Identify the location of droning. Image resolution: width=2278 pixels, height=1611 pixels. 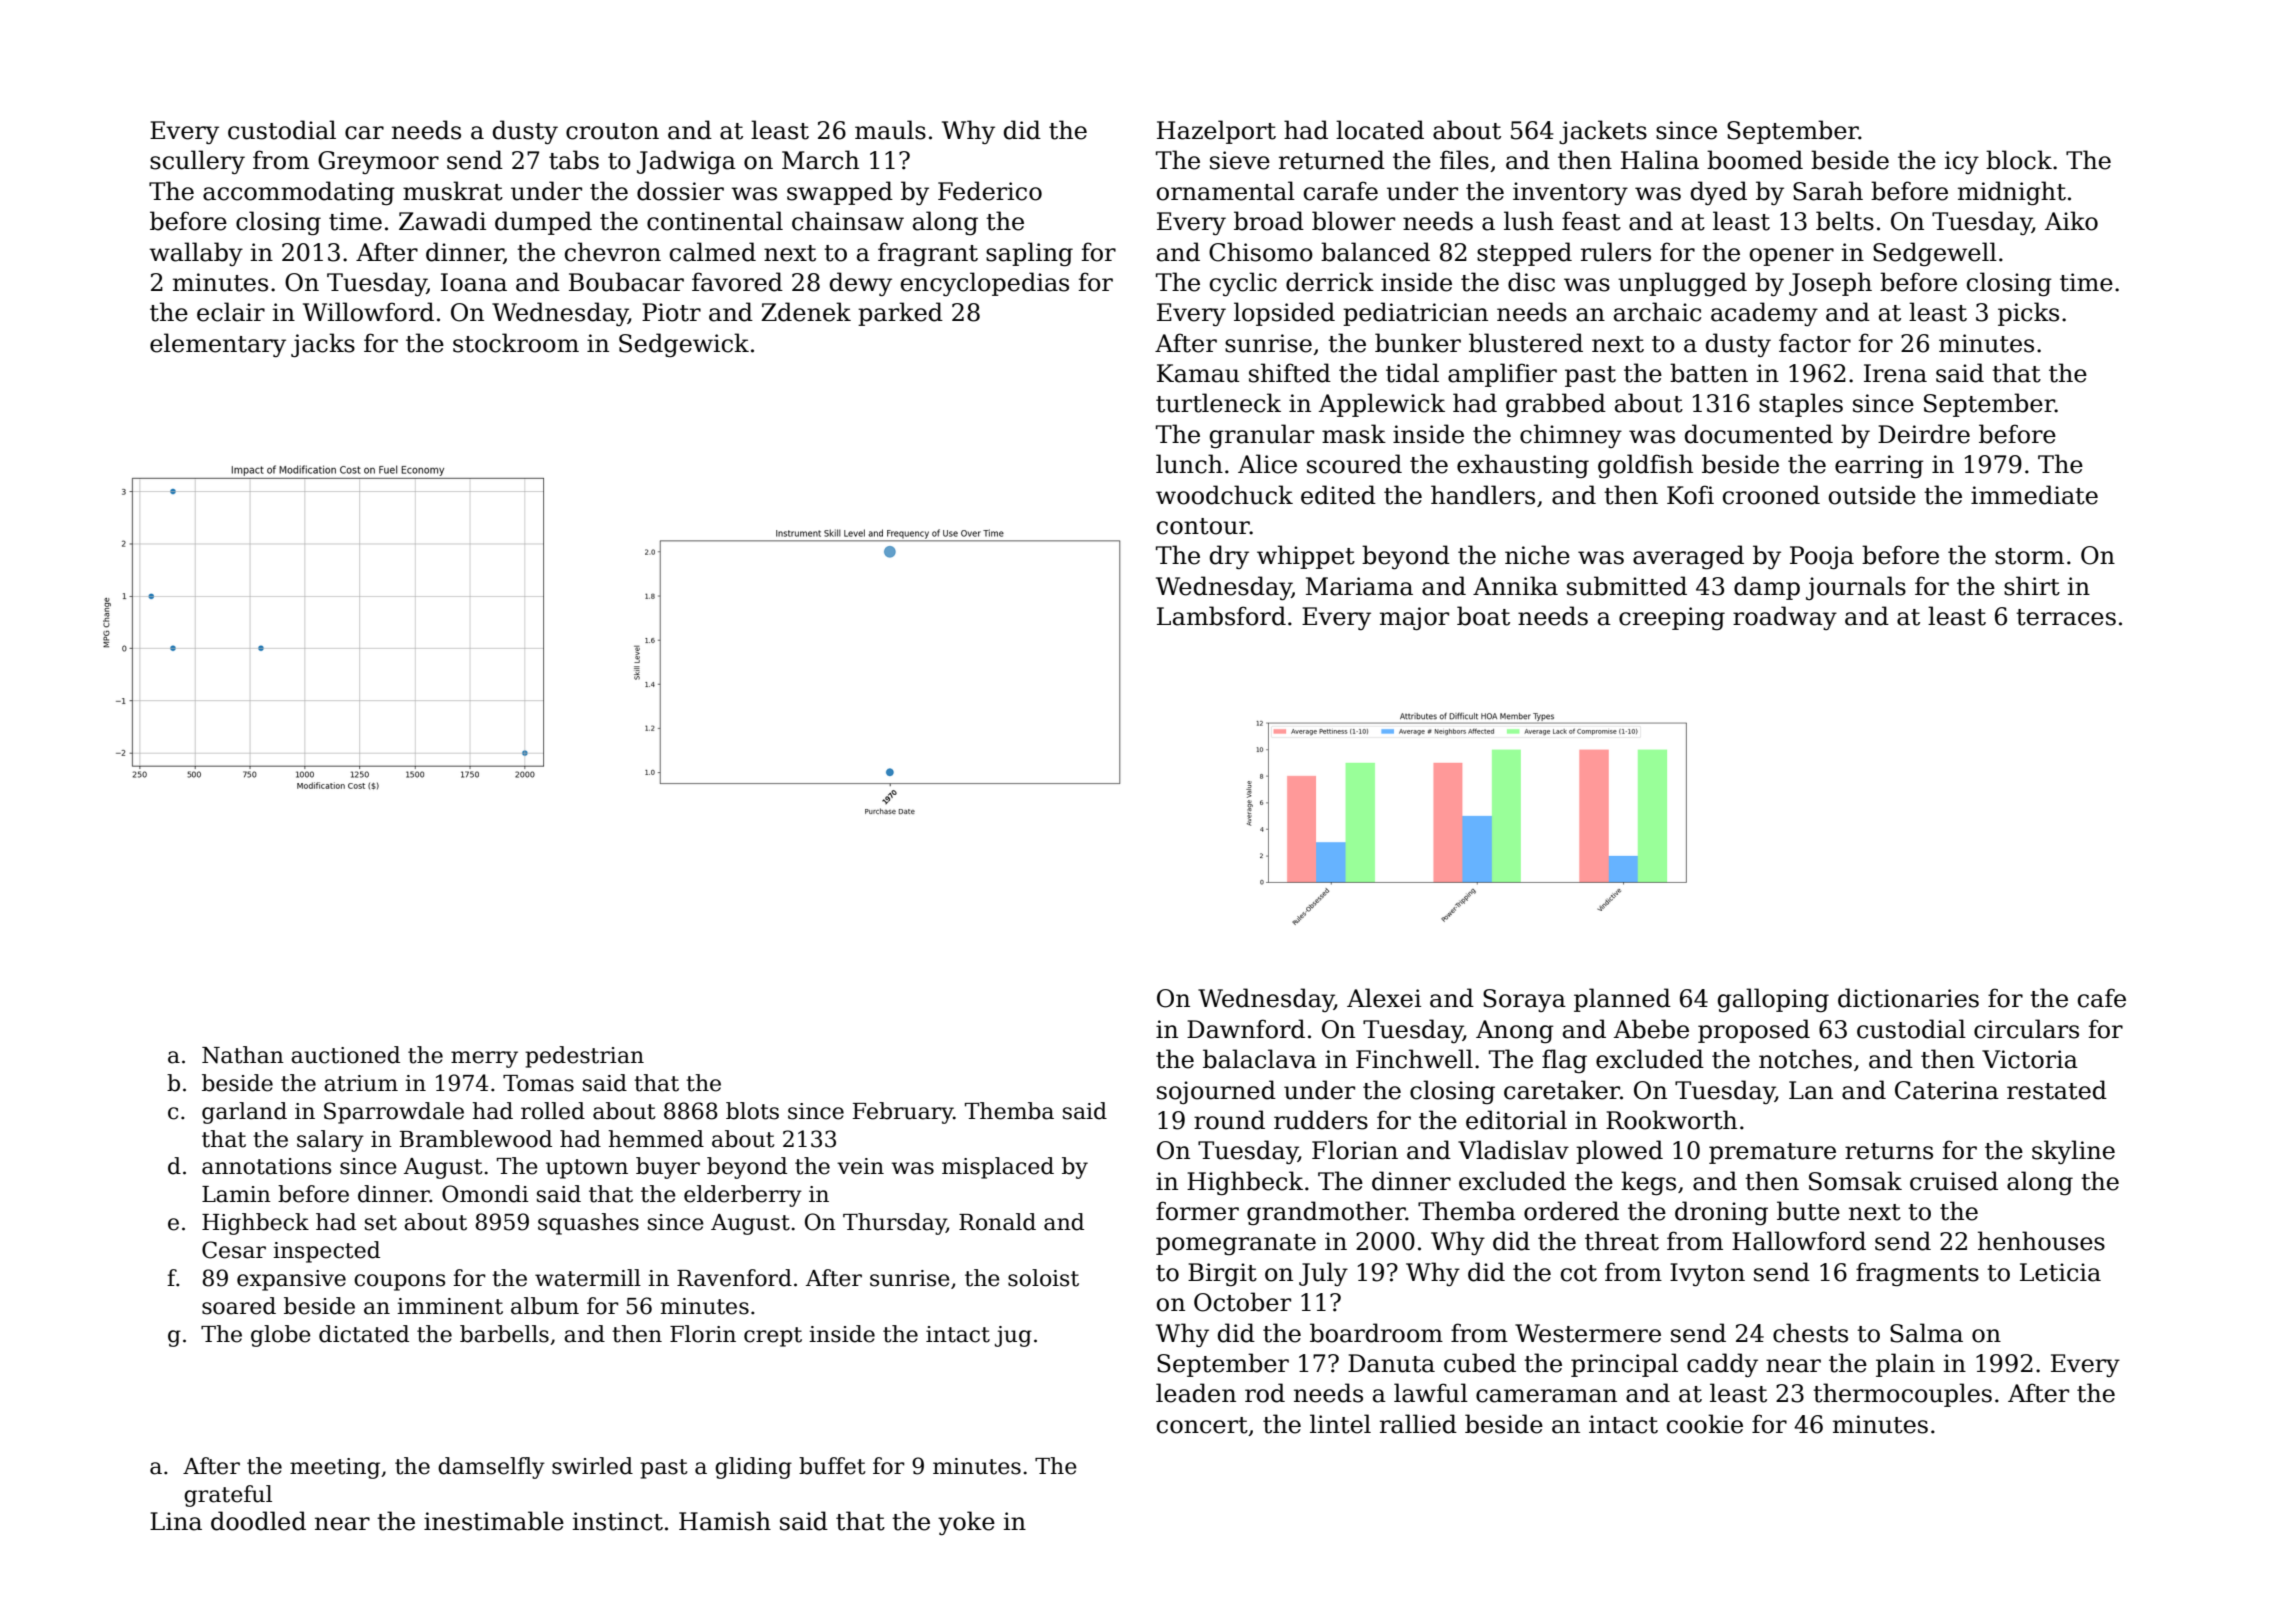
(1721, 1213).
